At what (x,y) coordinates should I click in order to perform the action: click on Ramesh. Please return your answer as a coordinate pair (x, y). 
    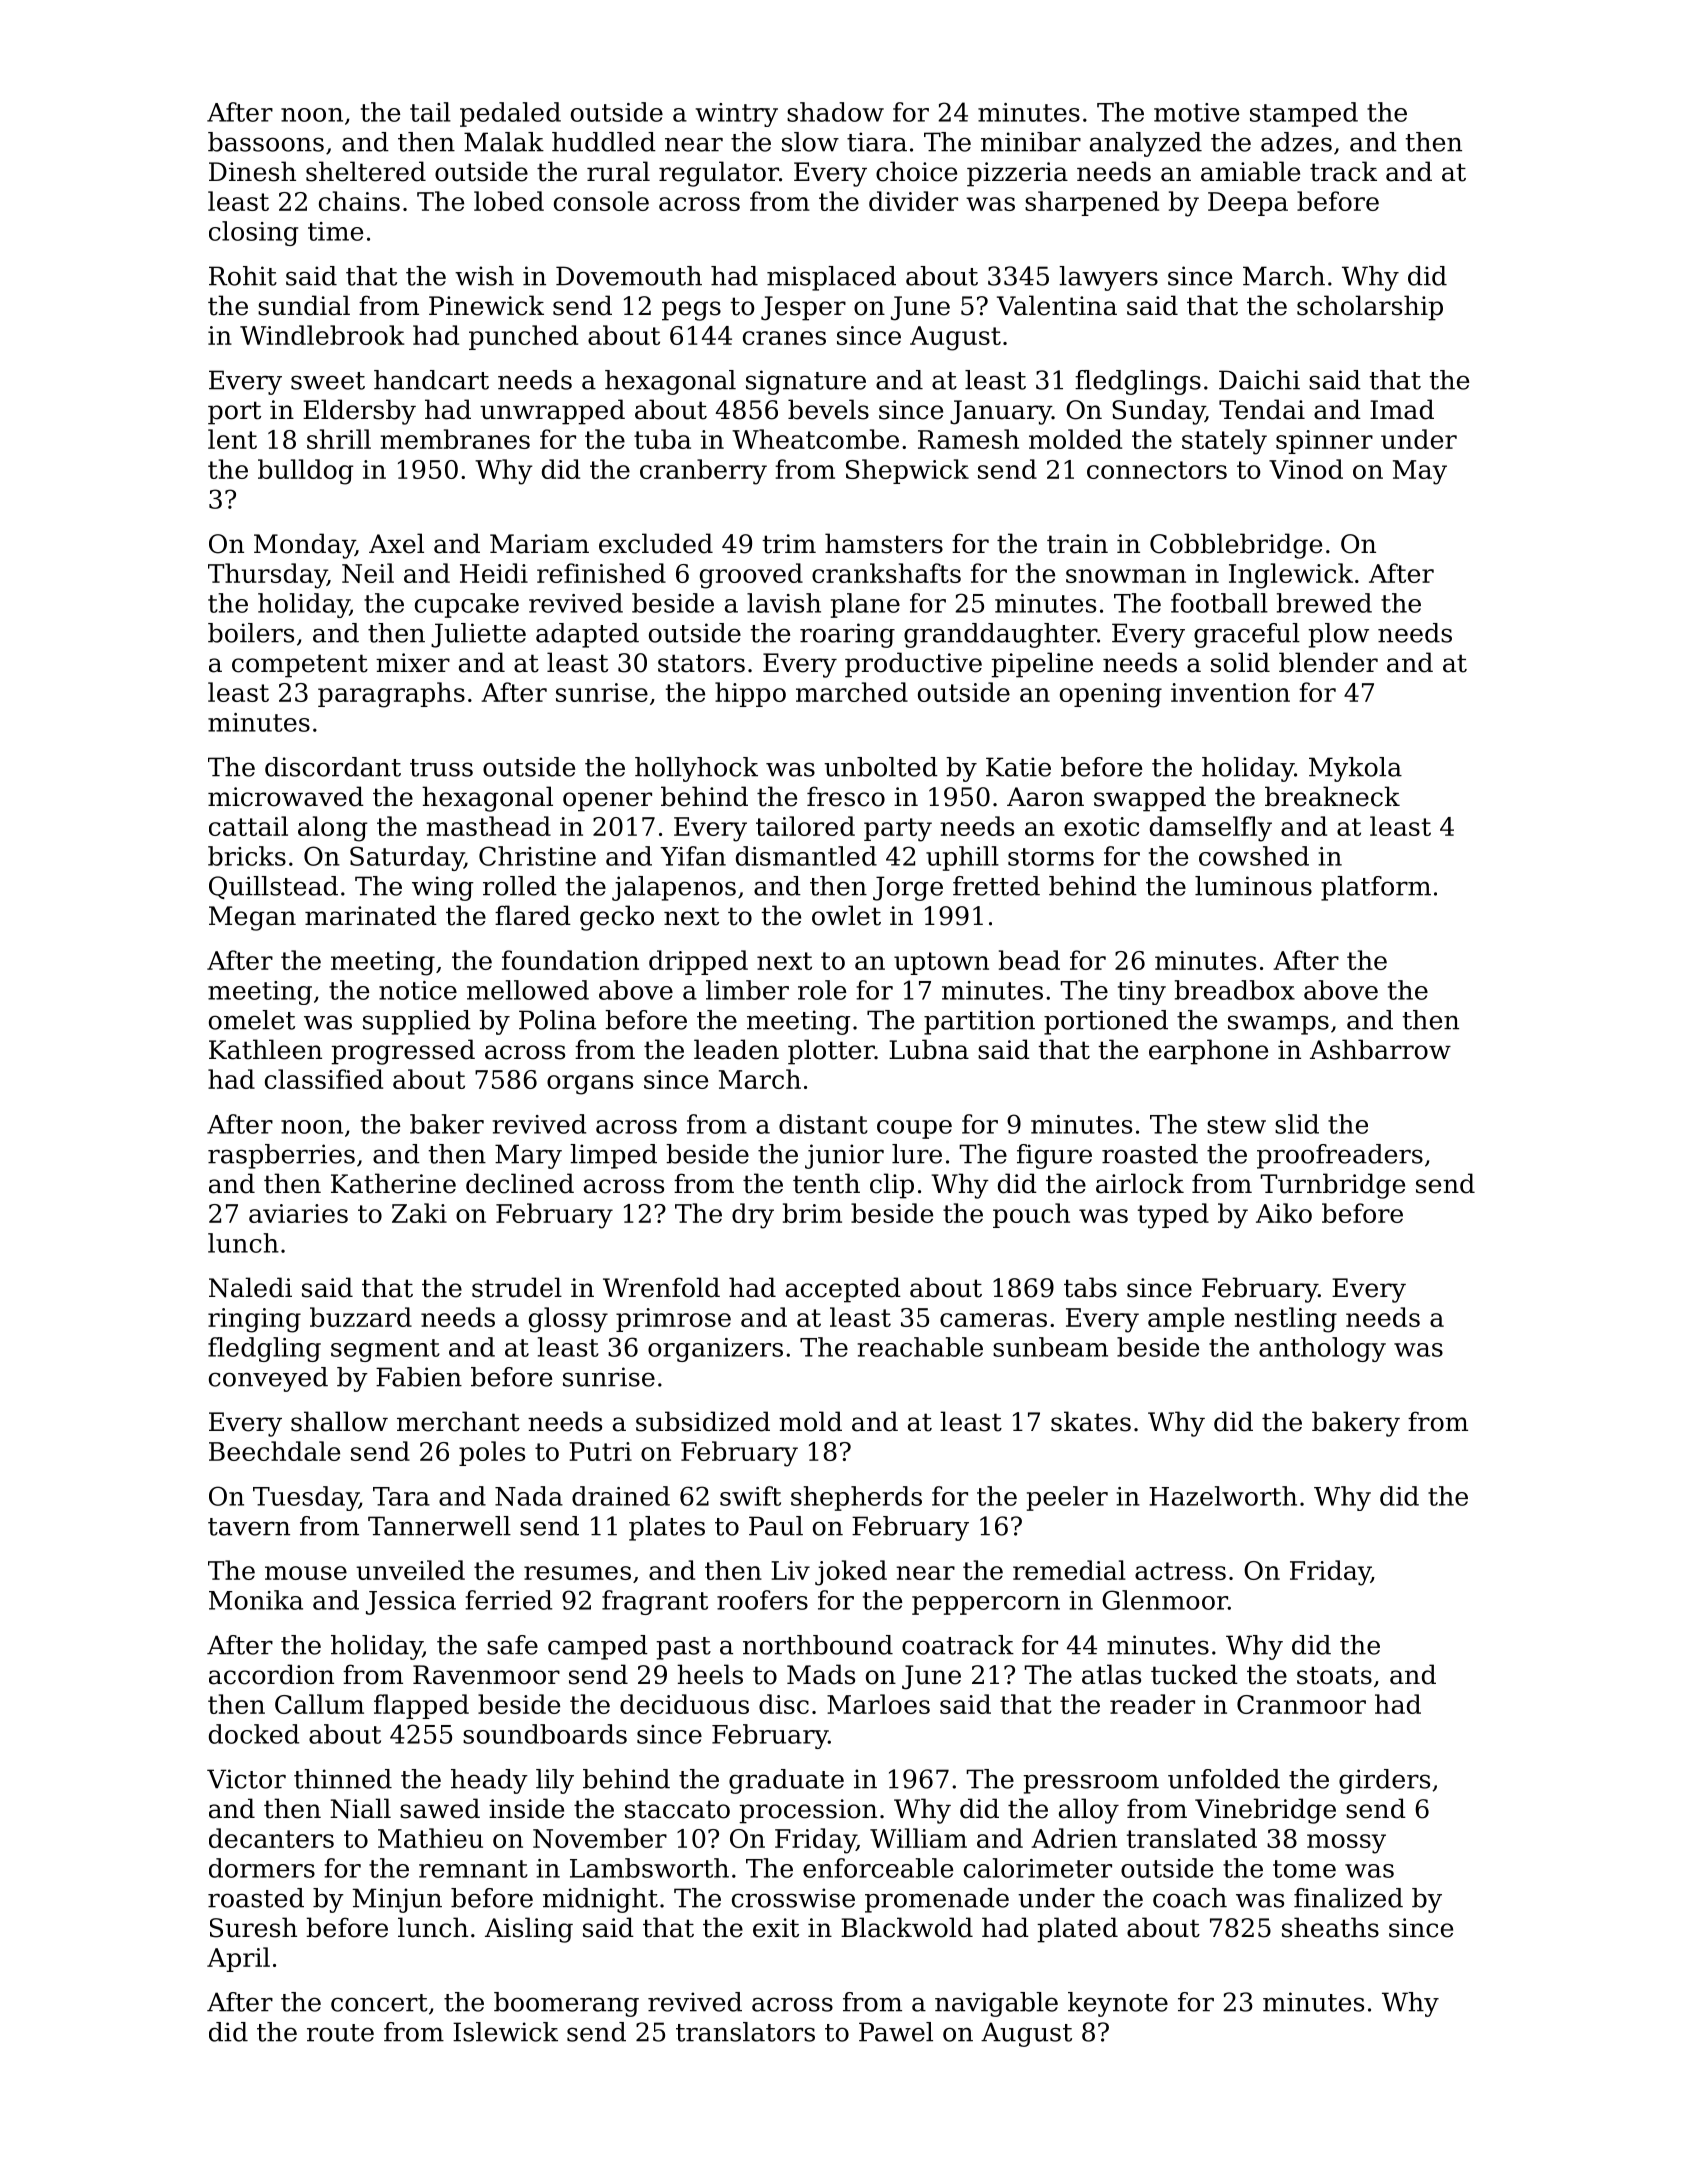
    Looking at the image, I should click on (968, 439).
